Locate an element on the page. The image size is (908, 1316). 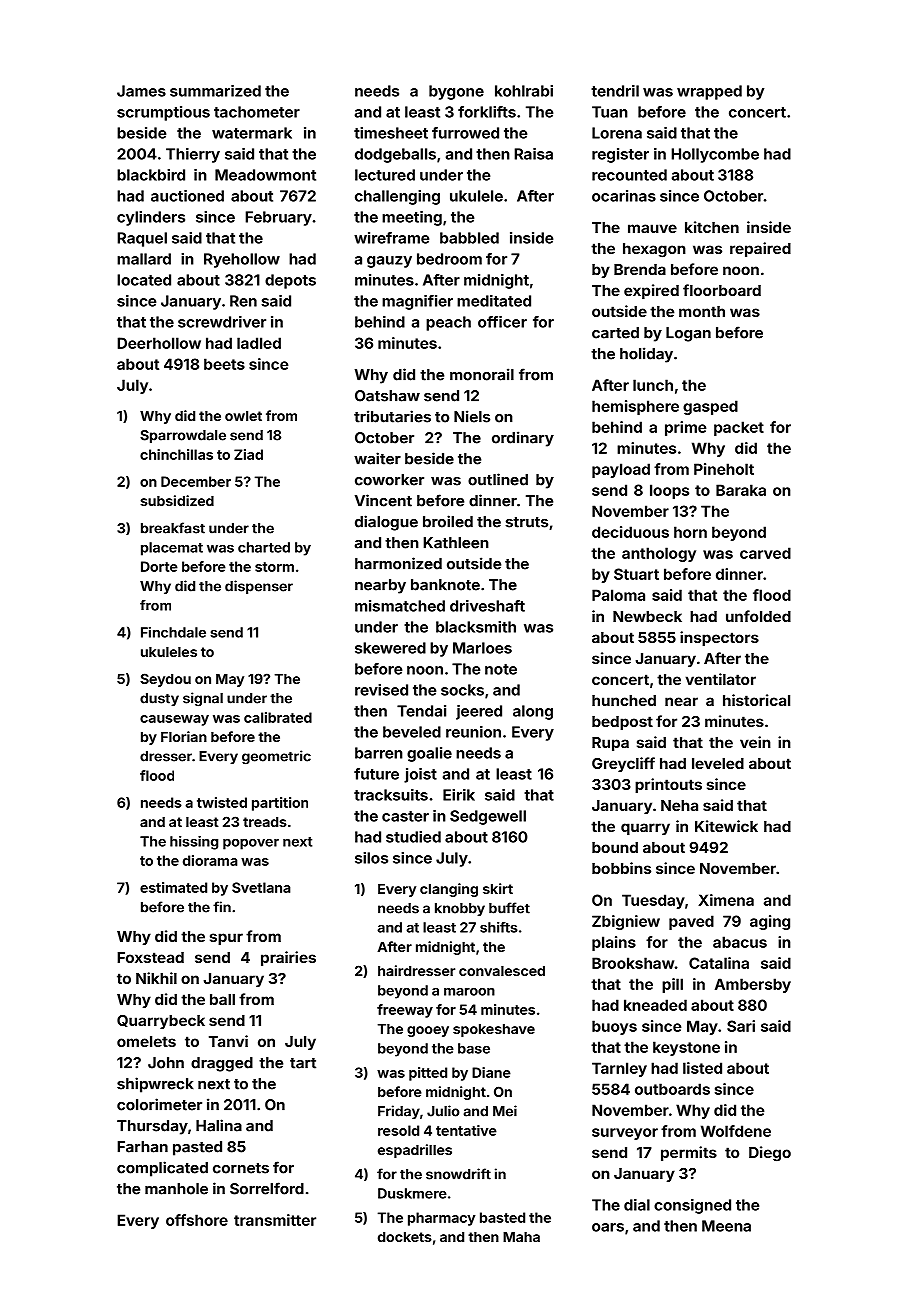
summarized is located at coordinates (215, 91).
